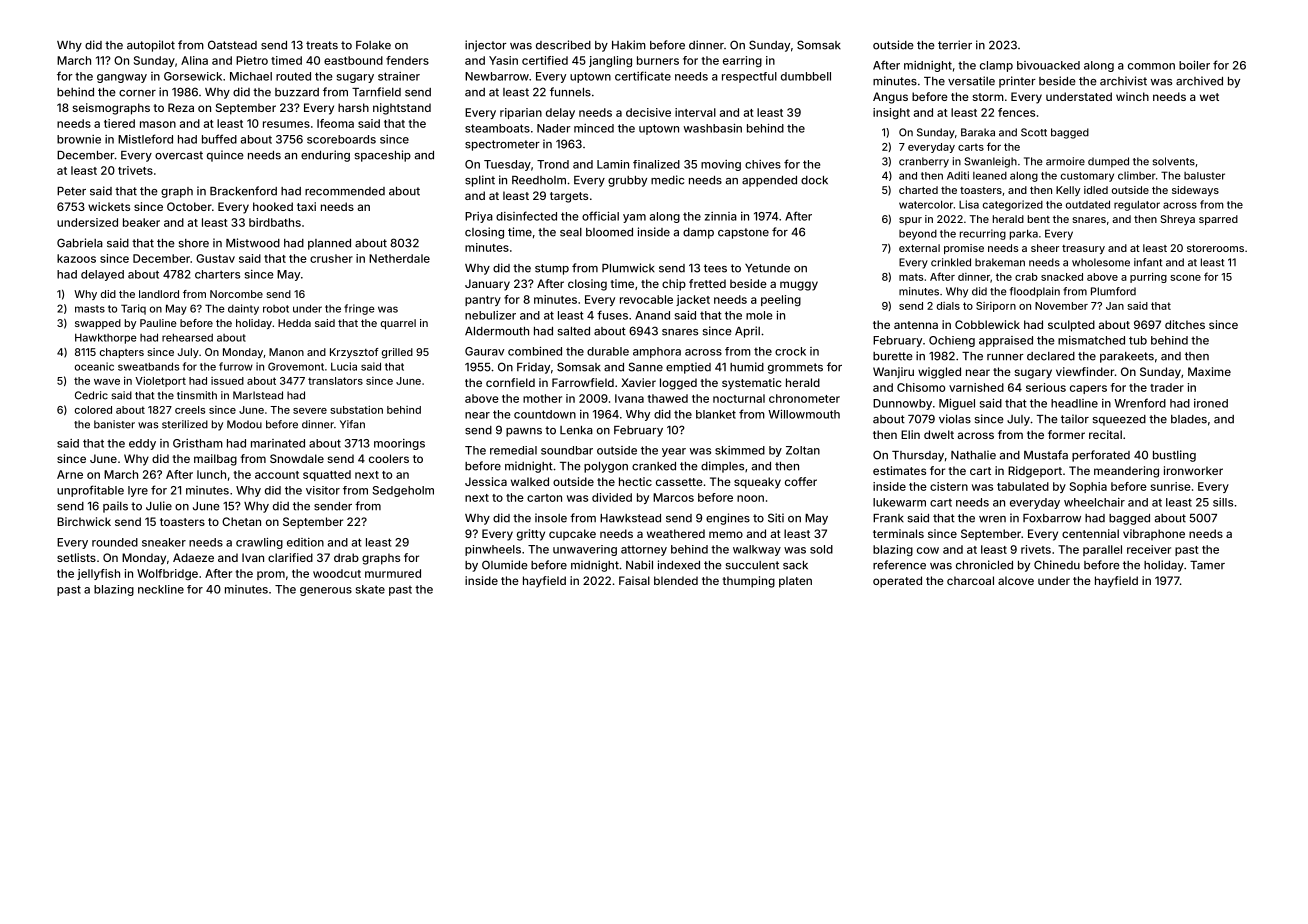 Image resolution: width=1308 pixels, height=924 pixels. What do you see at coordinates (524, 432) in the document?
I see `pawns` at bounding box center [524, 432].
